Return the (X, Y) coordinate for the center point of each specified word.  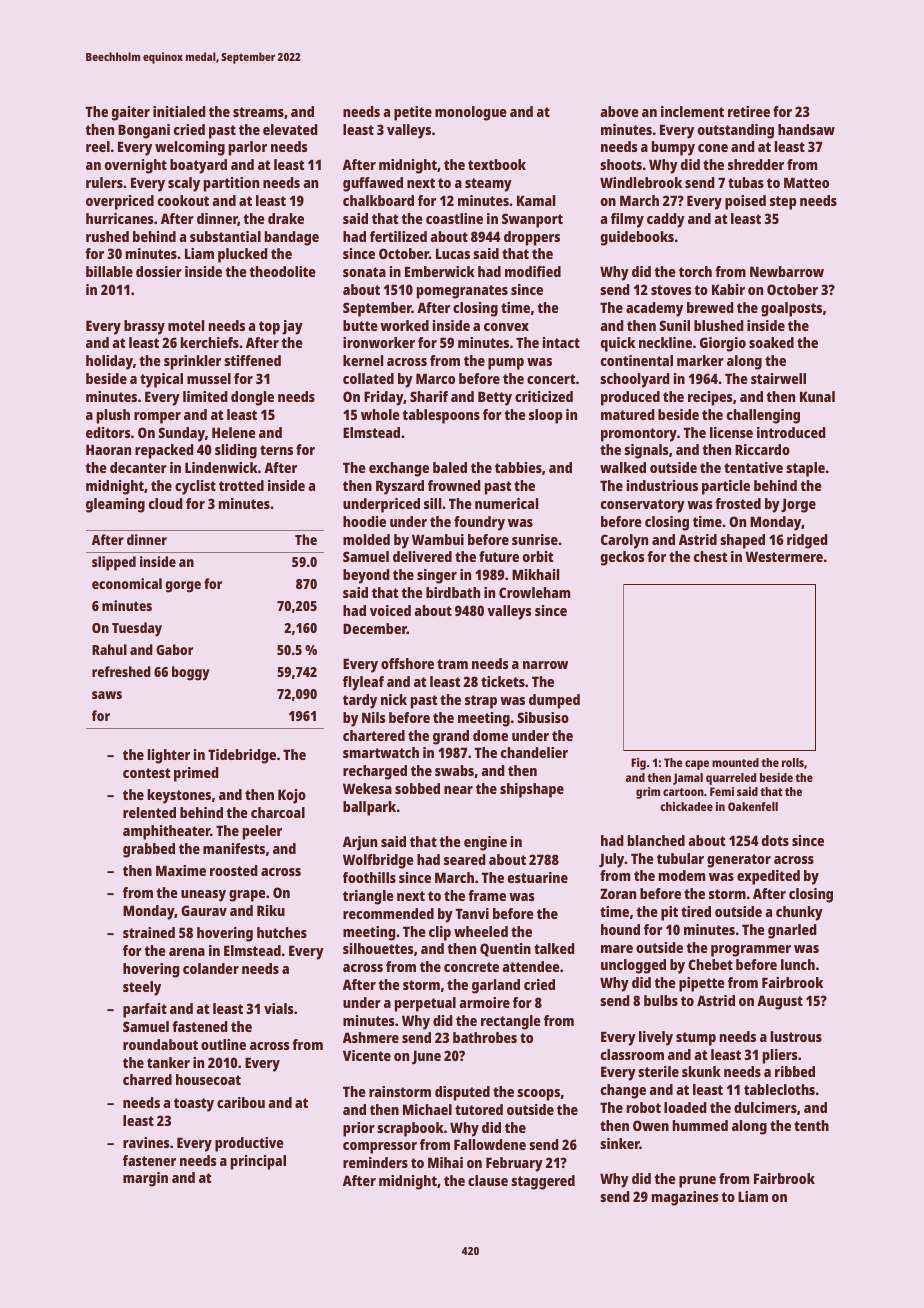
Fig (638, 764)
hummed (700, 1125)
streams (258, 112)
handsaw (806, 129)
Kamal (536, 200)
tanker (168, 1062)
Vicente (367, 1055)
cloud (166, 503)
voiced (390, 610)
